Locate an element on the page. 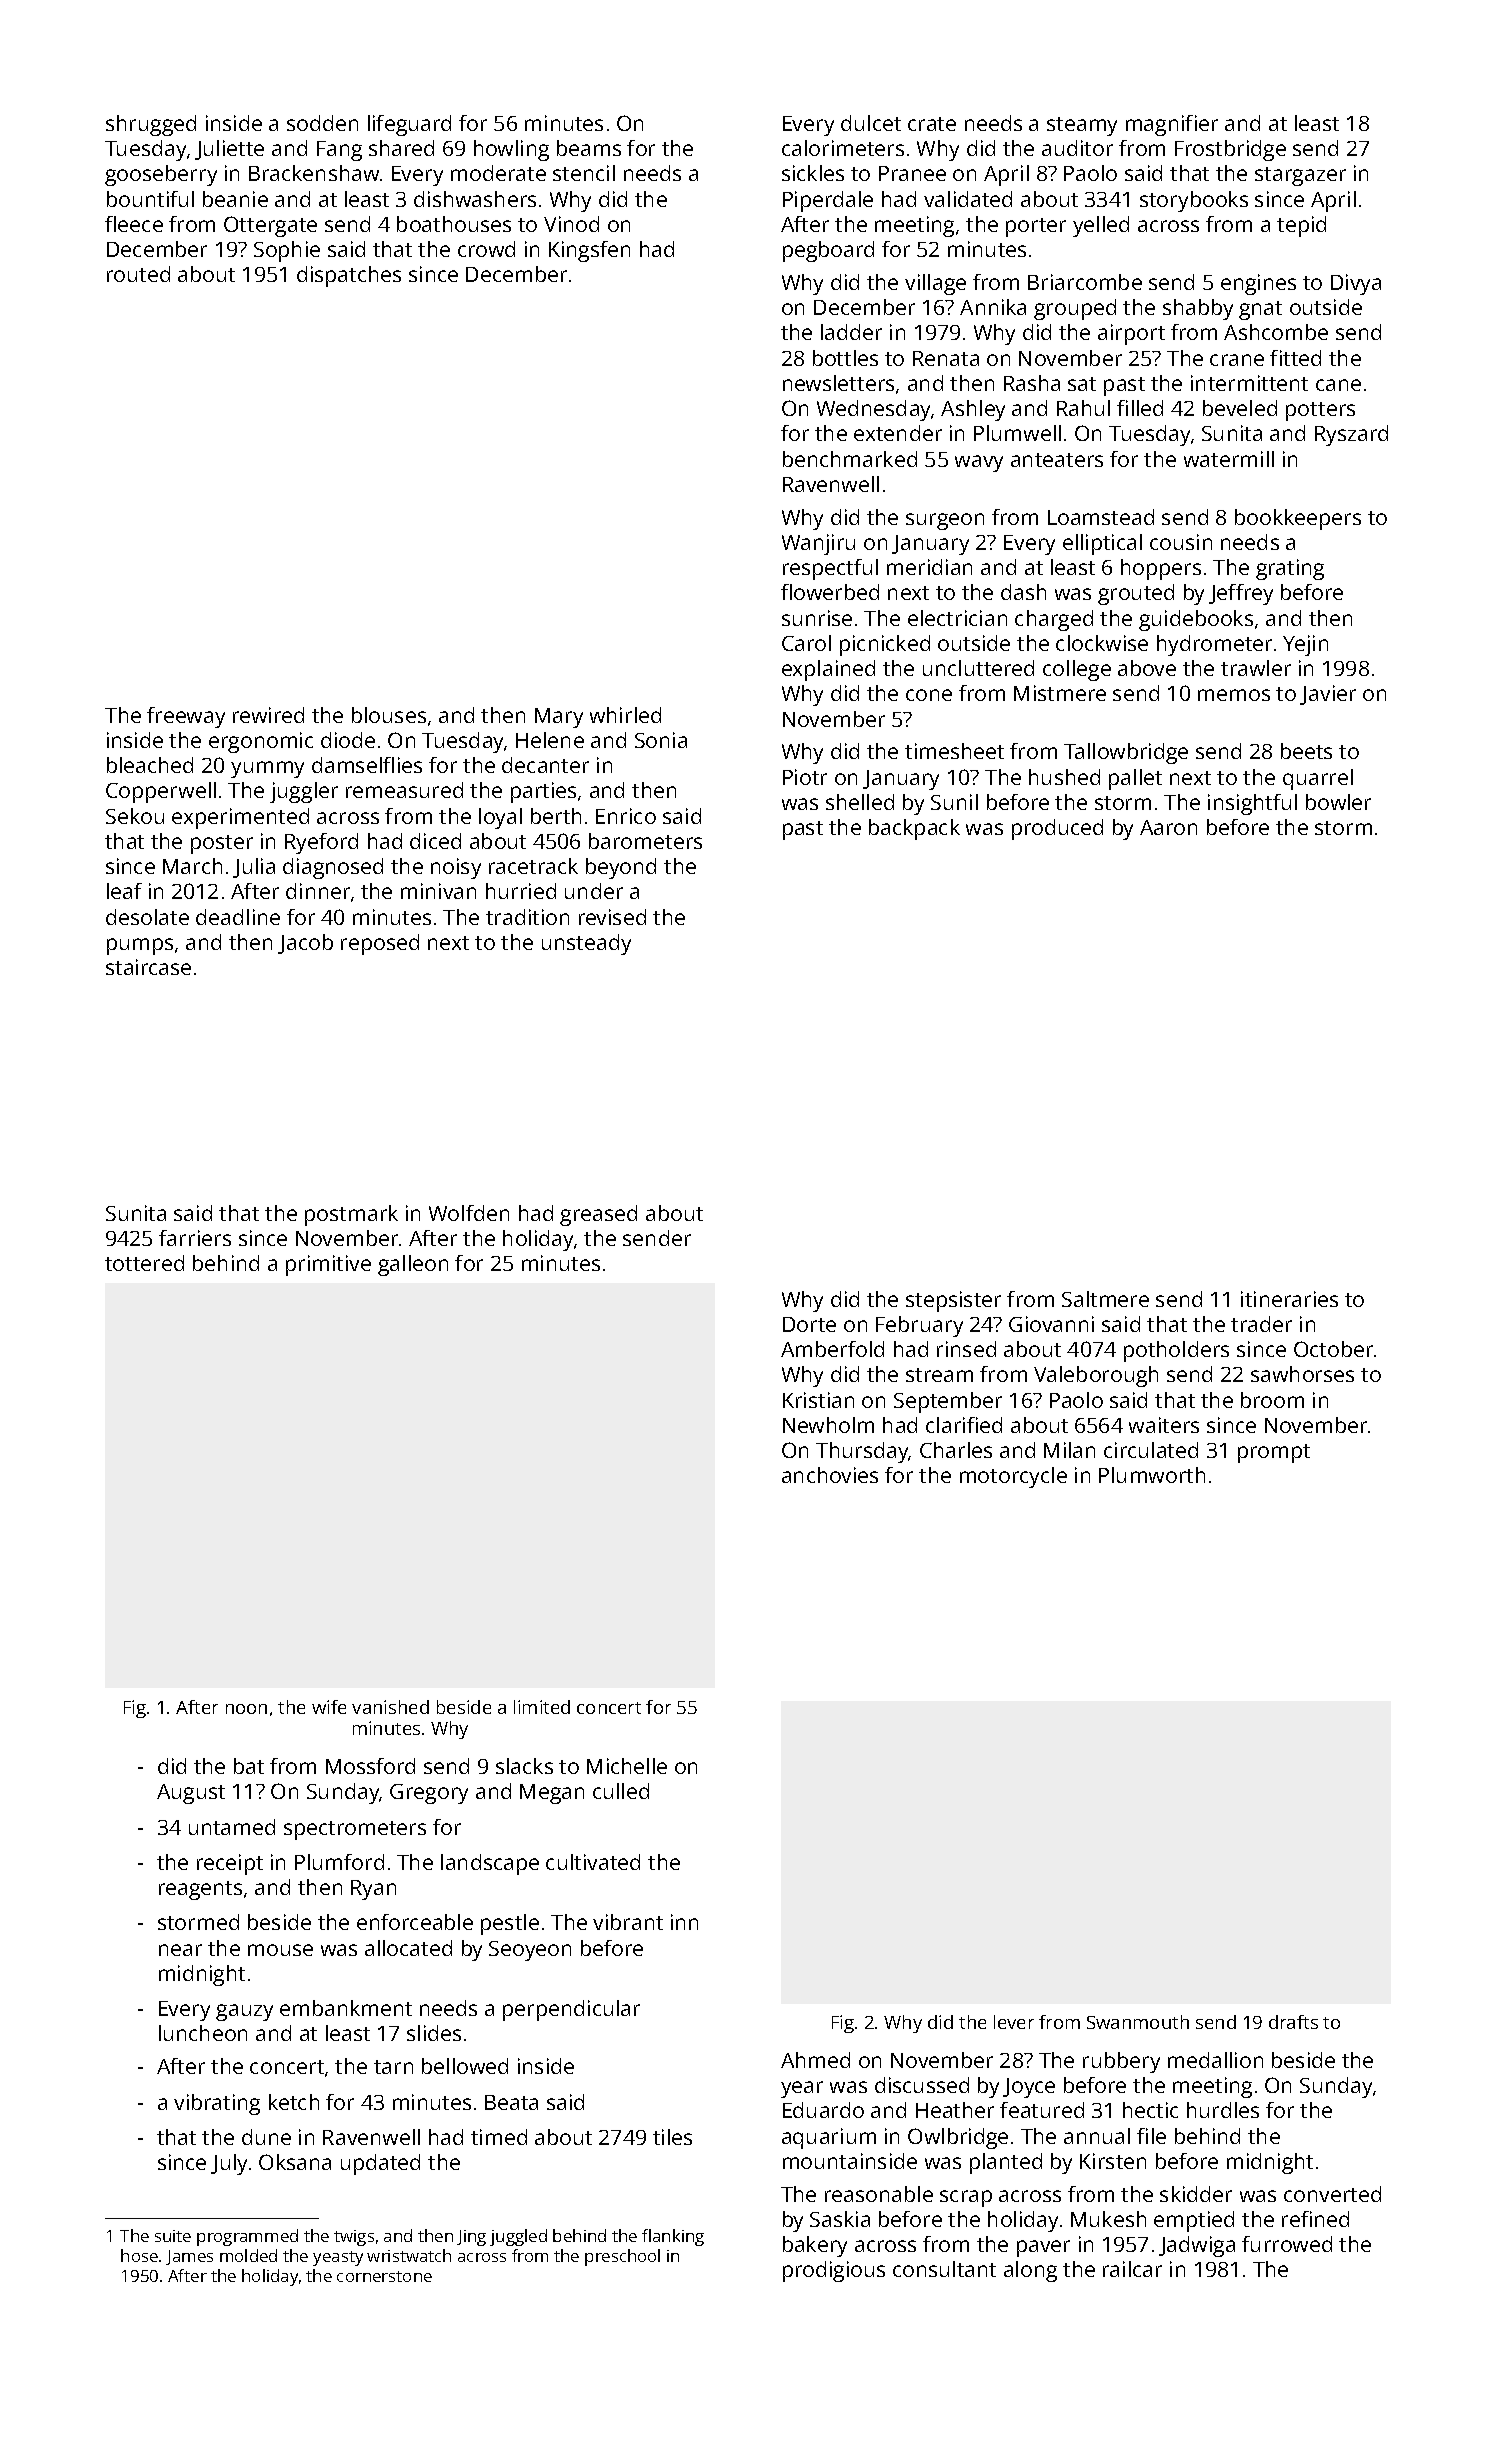 The height and width of the image is (2464, 1496). backpack is located at coordinates (914, 829).
